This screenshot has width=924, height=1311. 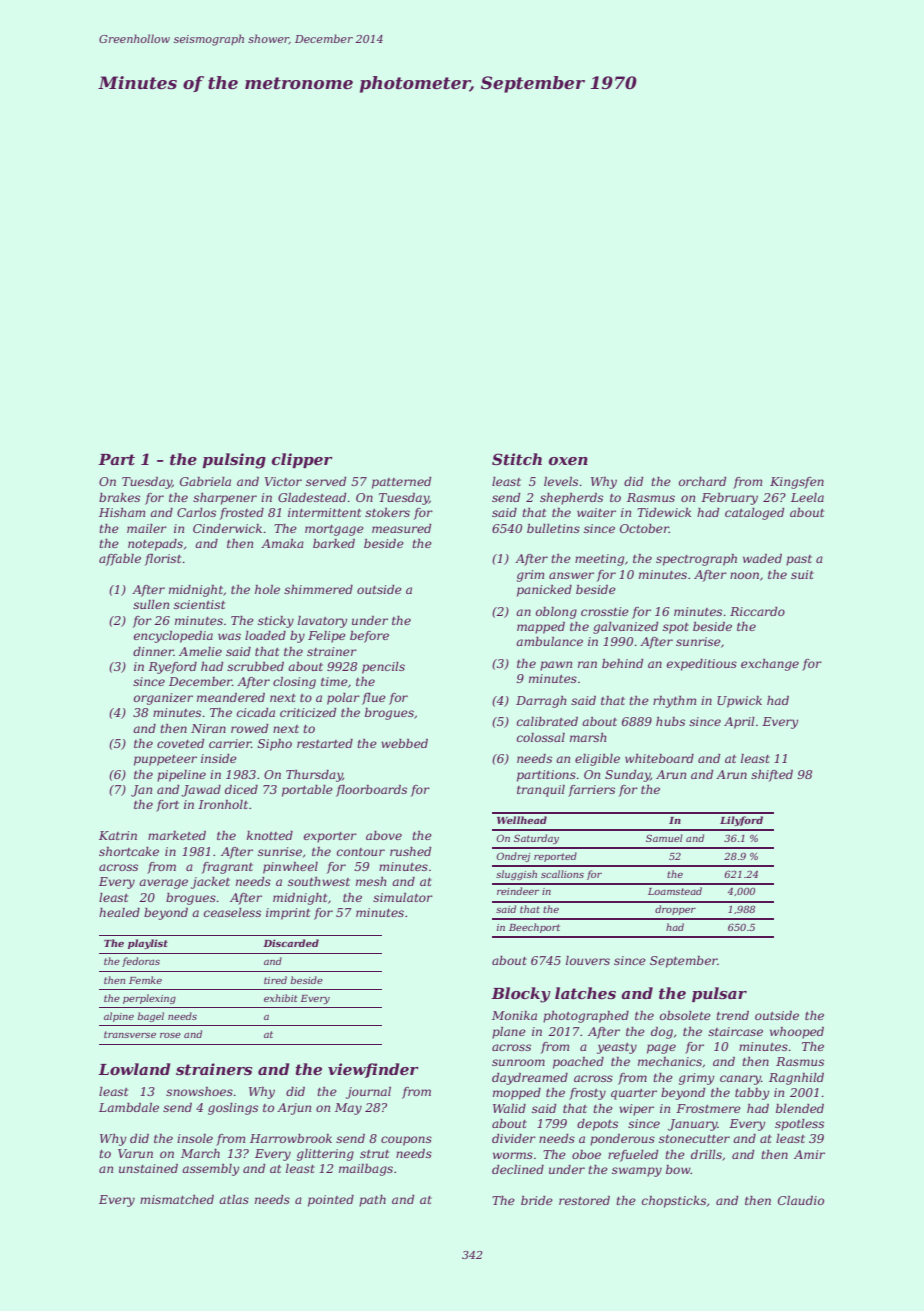 What do you see at coordinates (233, 1109) in the screenshot?
I see `goslings` at bounding box center [233, 1109].
